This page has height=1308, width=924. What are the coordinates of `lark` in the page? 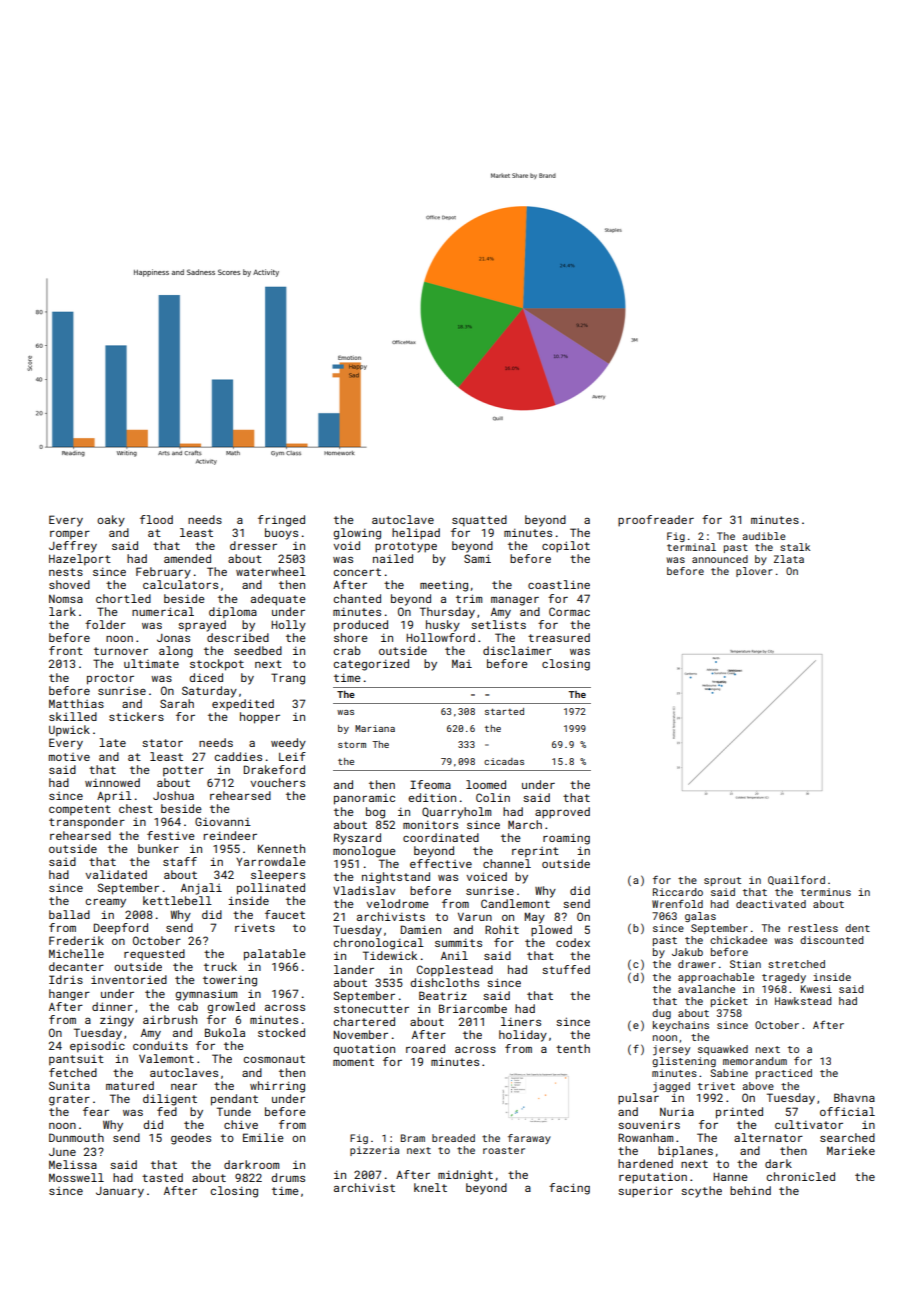 It's located at (62, 611).
